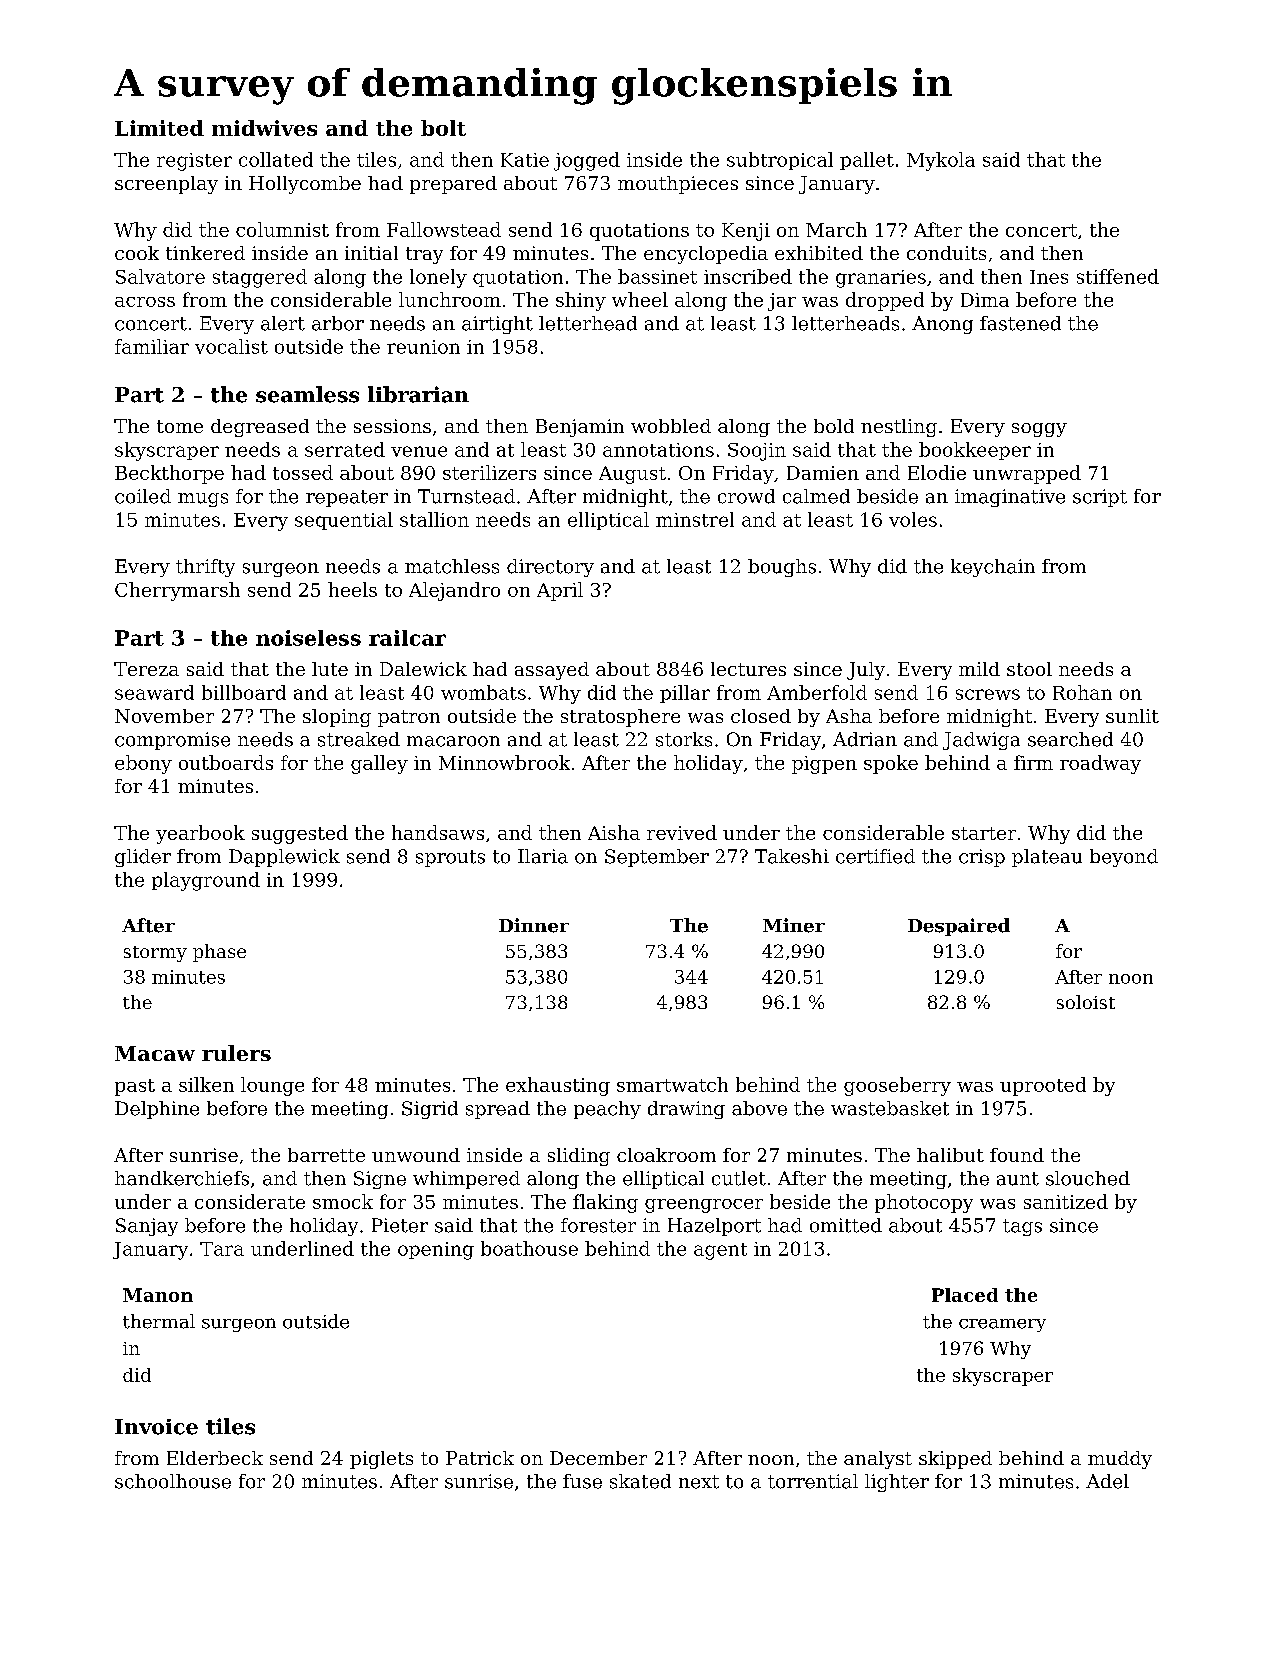 This image has height=1660, width=1283. What do you see at coordinates (284, 858) in the image?
I see `Dapplewick` at bounding box center [284, 858].
